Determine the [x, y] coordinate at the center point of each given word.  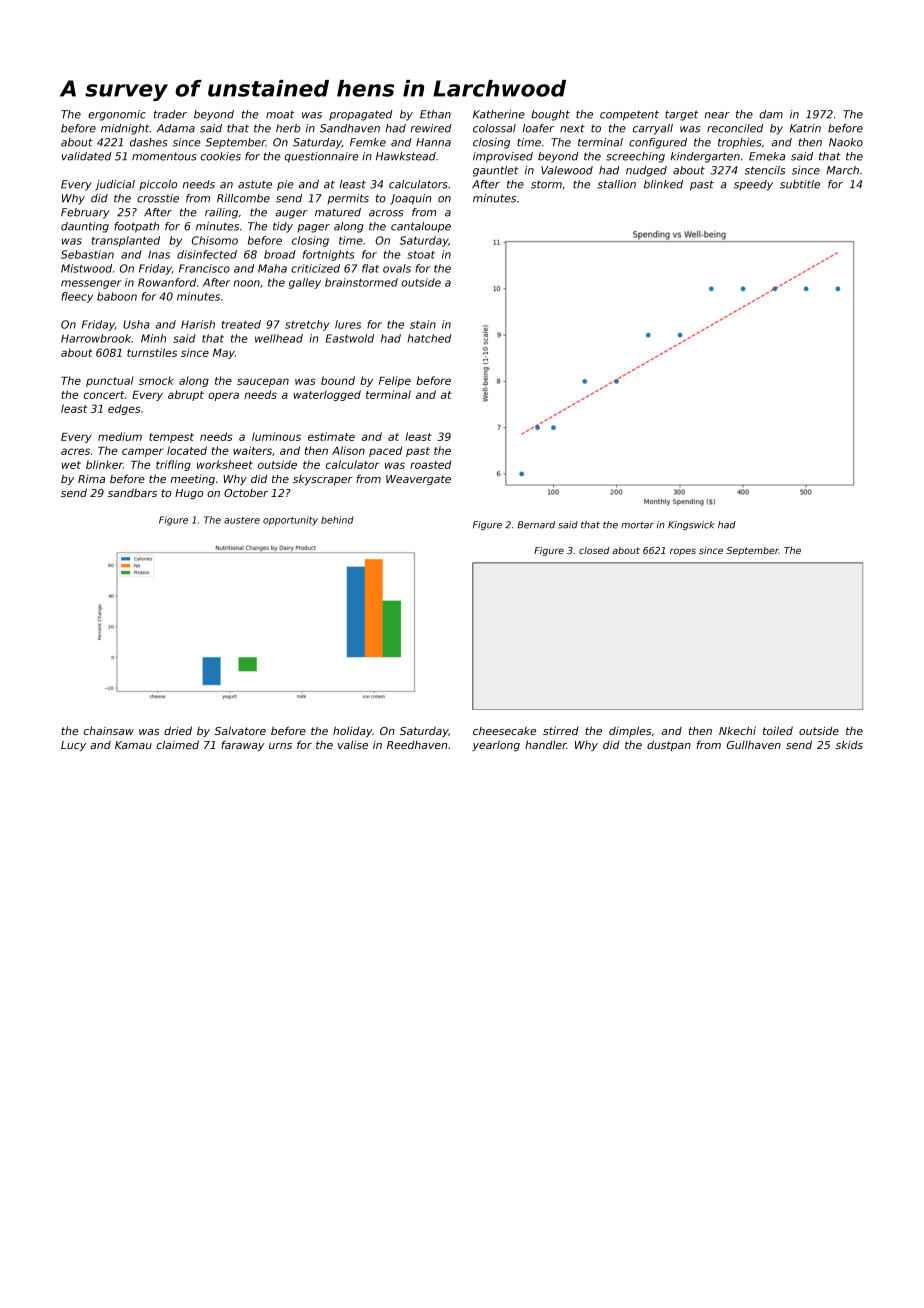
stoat [421, 255]
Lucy [73, 746]
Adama [176, 128]
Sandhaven [350, 128]
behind [337, 520]
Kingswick [691, 525]
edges [124, 409]
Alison [348, 450]
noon [247, 283]
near [717, 115]
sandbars [132, 492]
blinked [663, 184]
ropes [683, 552]
